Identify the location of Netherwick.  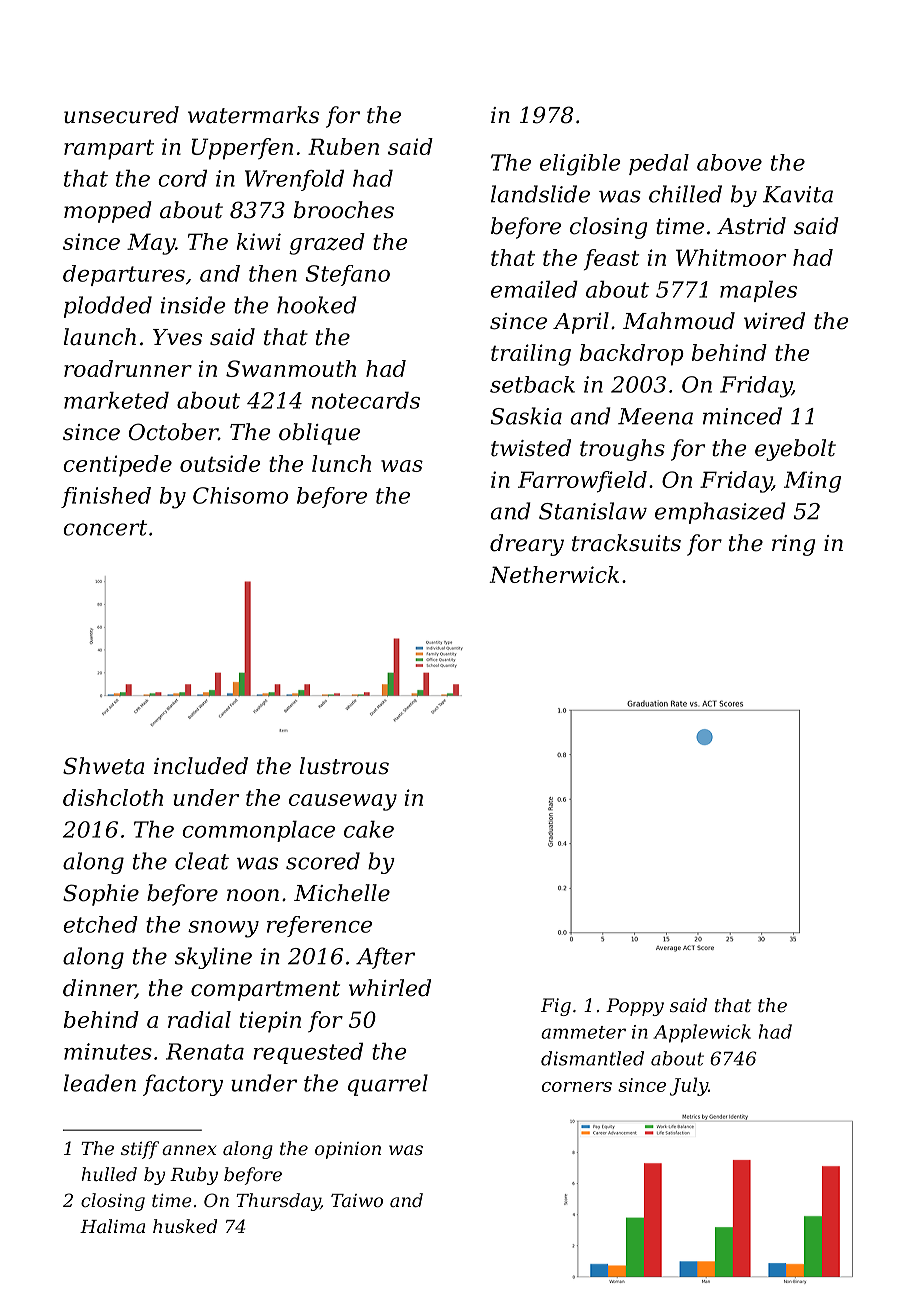
(554, 574).
